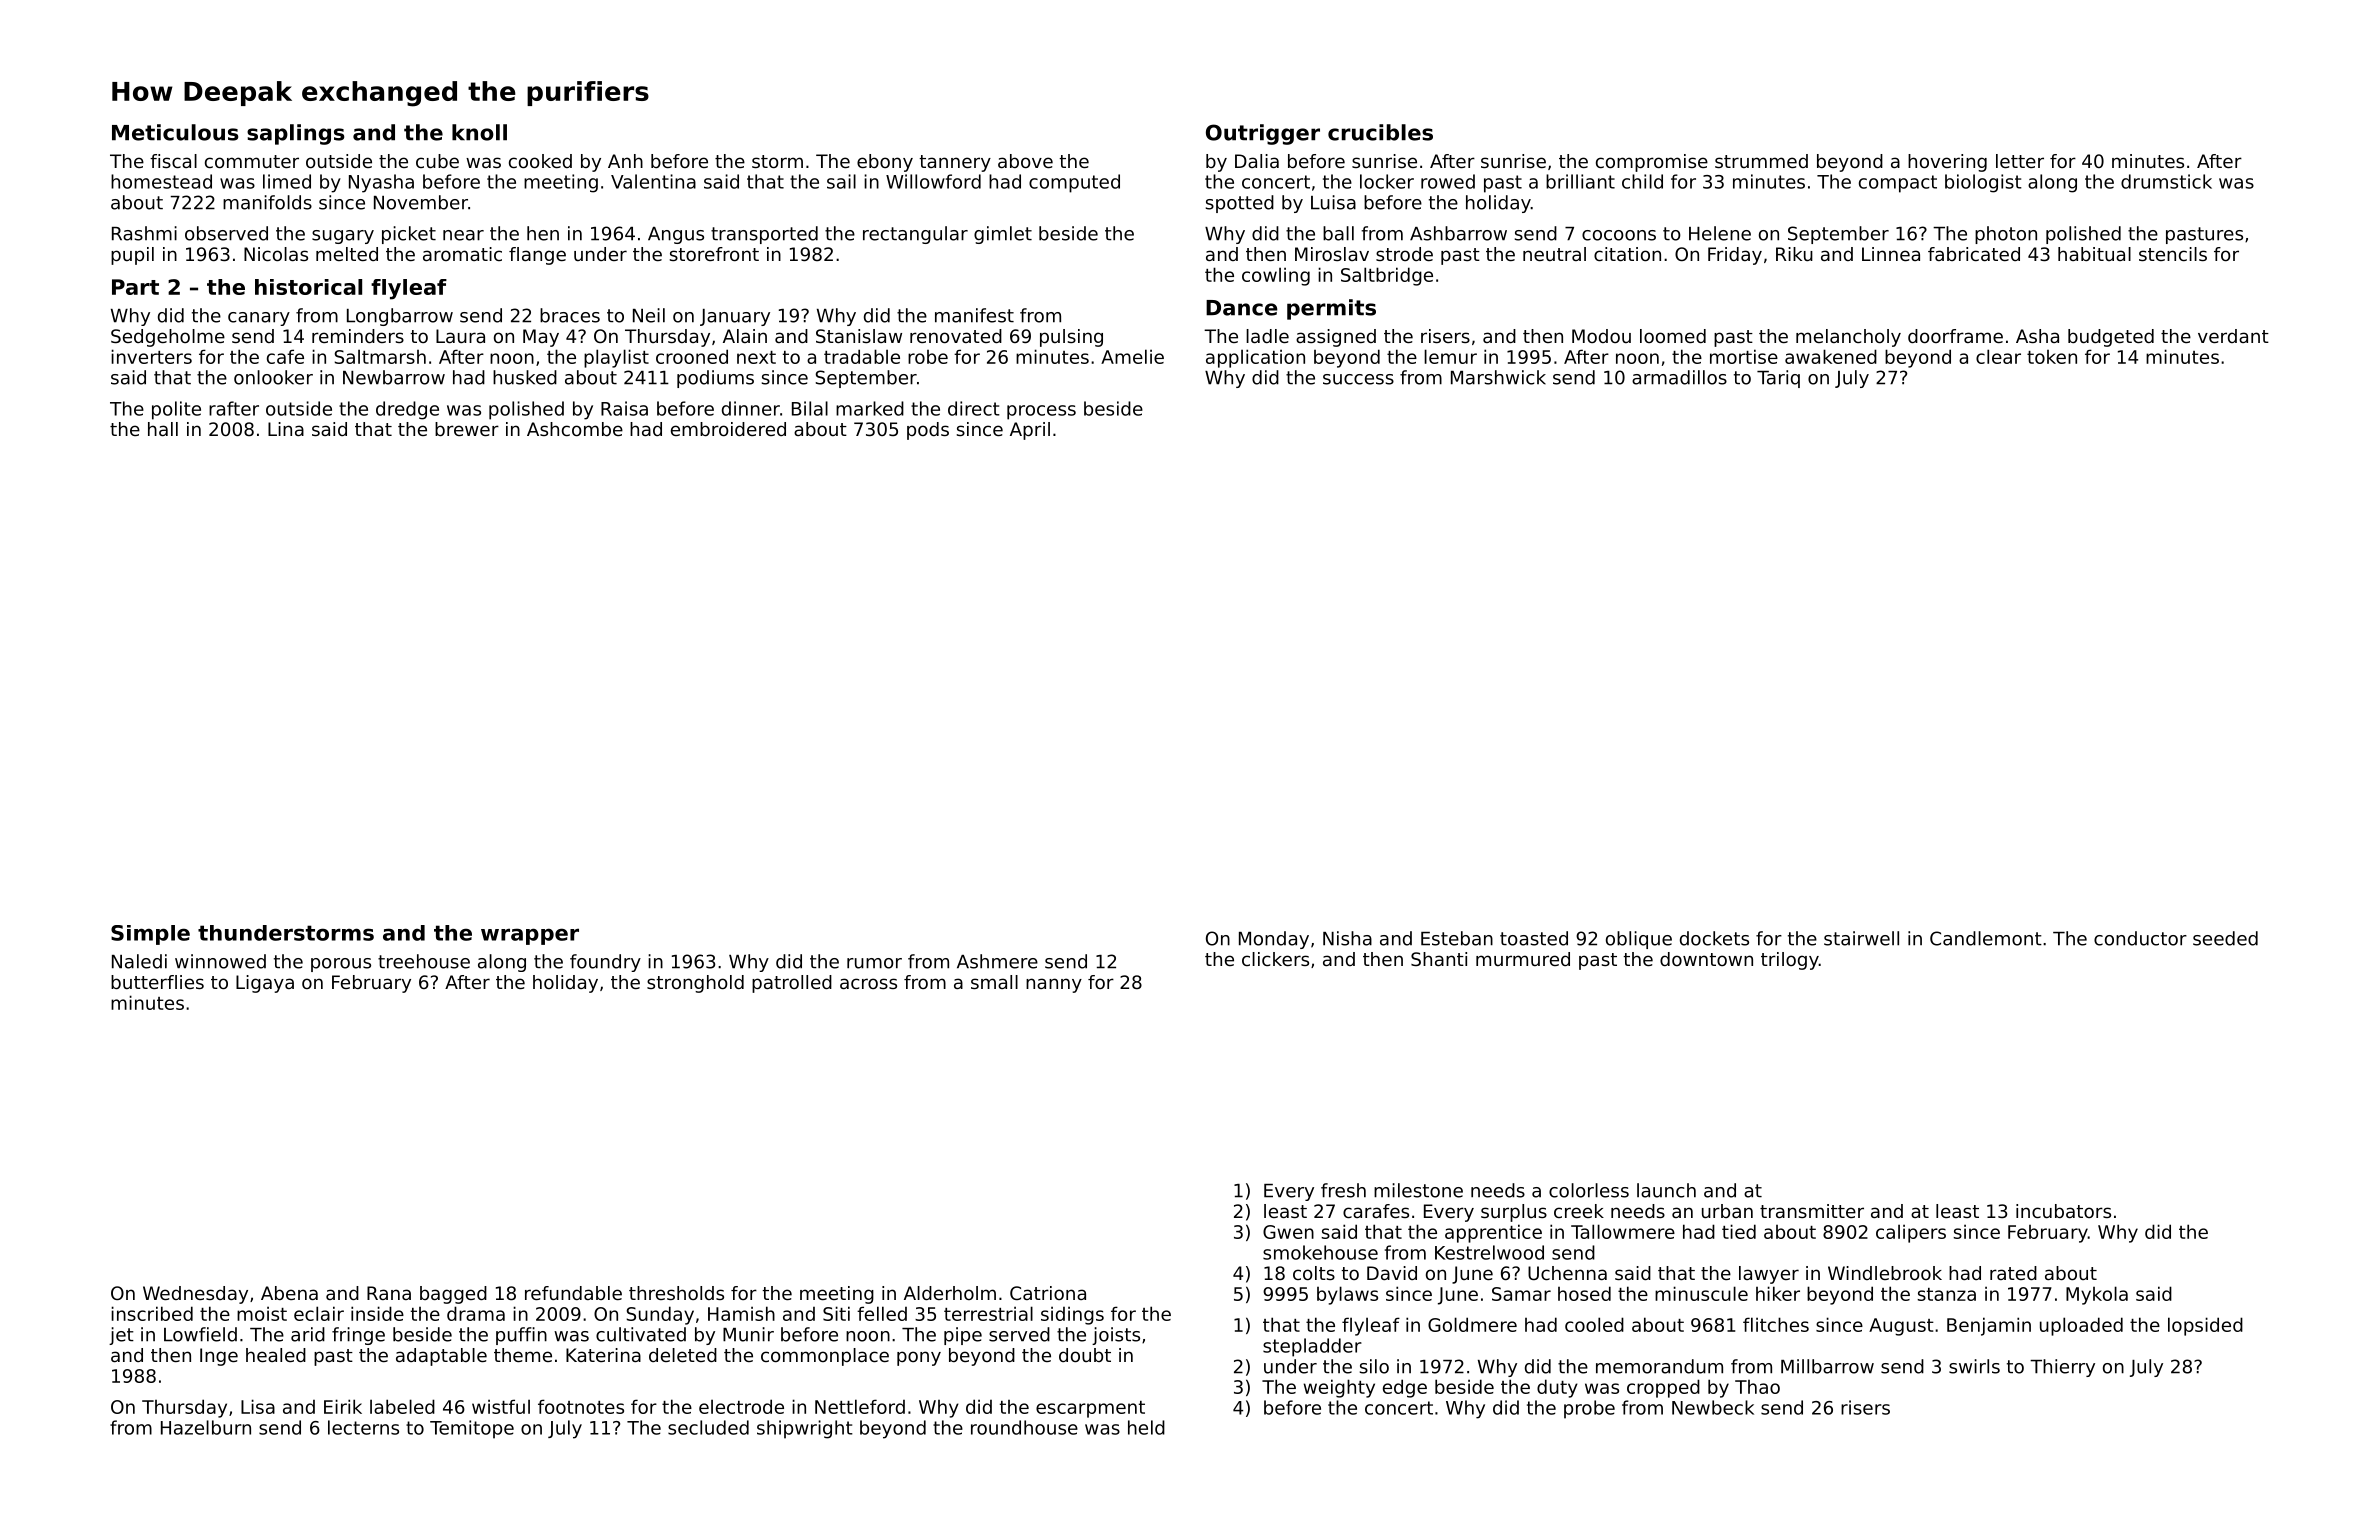 This page has width=2380, height=1540. What do you see at coordinates (1439, 959) in the page?
I see `Shanti` at bounding box center [1439, 959].
